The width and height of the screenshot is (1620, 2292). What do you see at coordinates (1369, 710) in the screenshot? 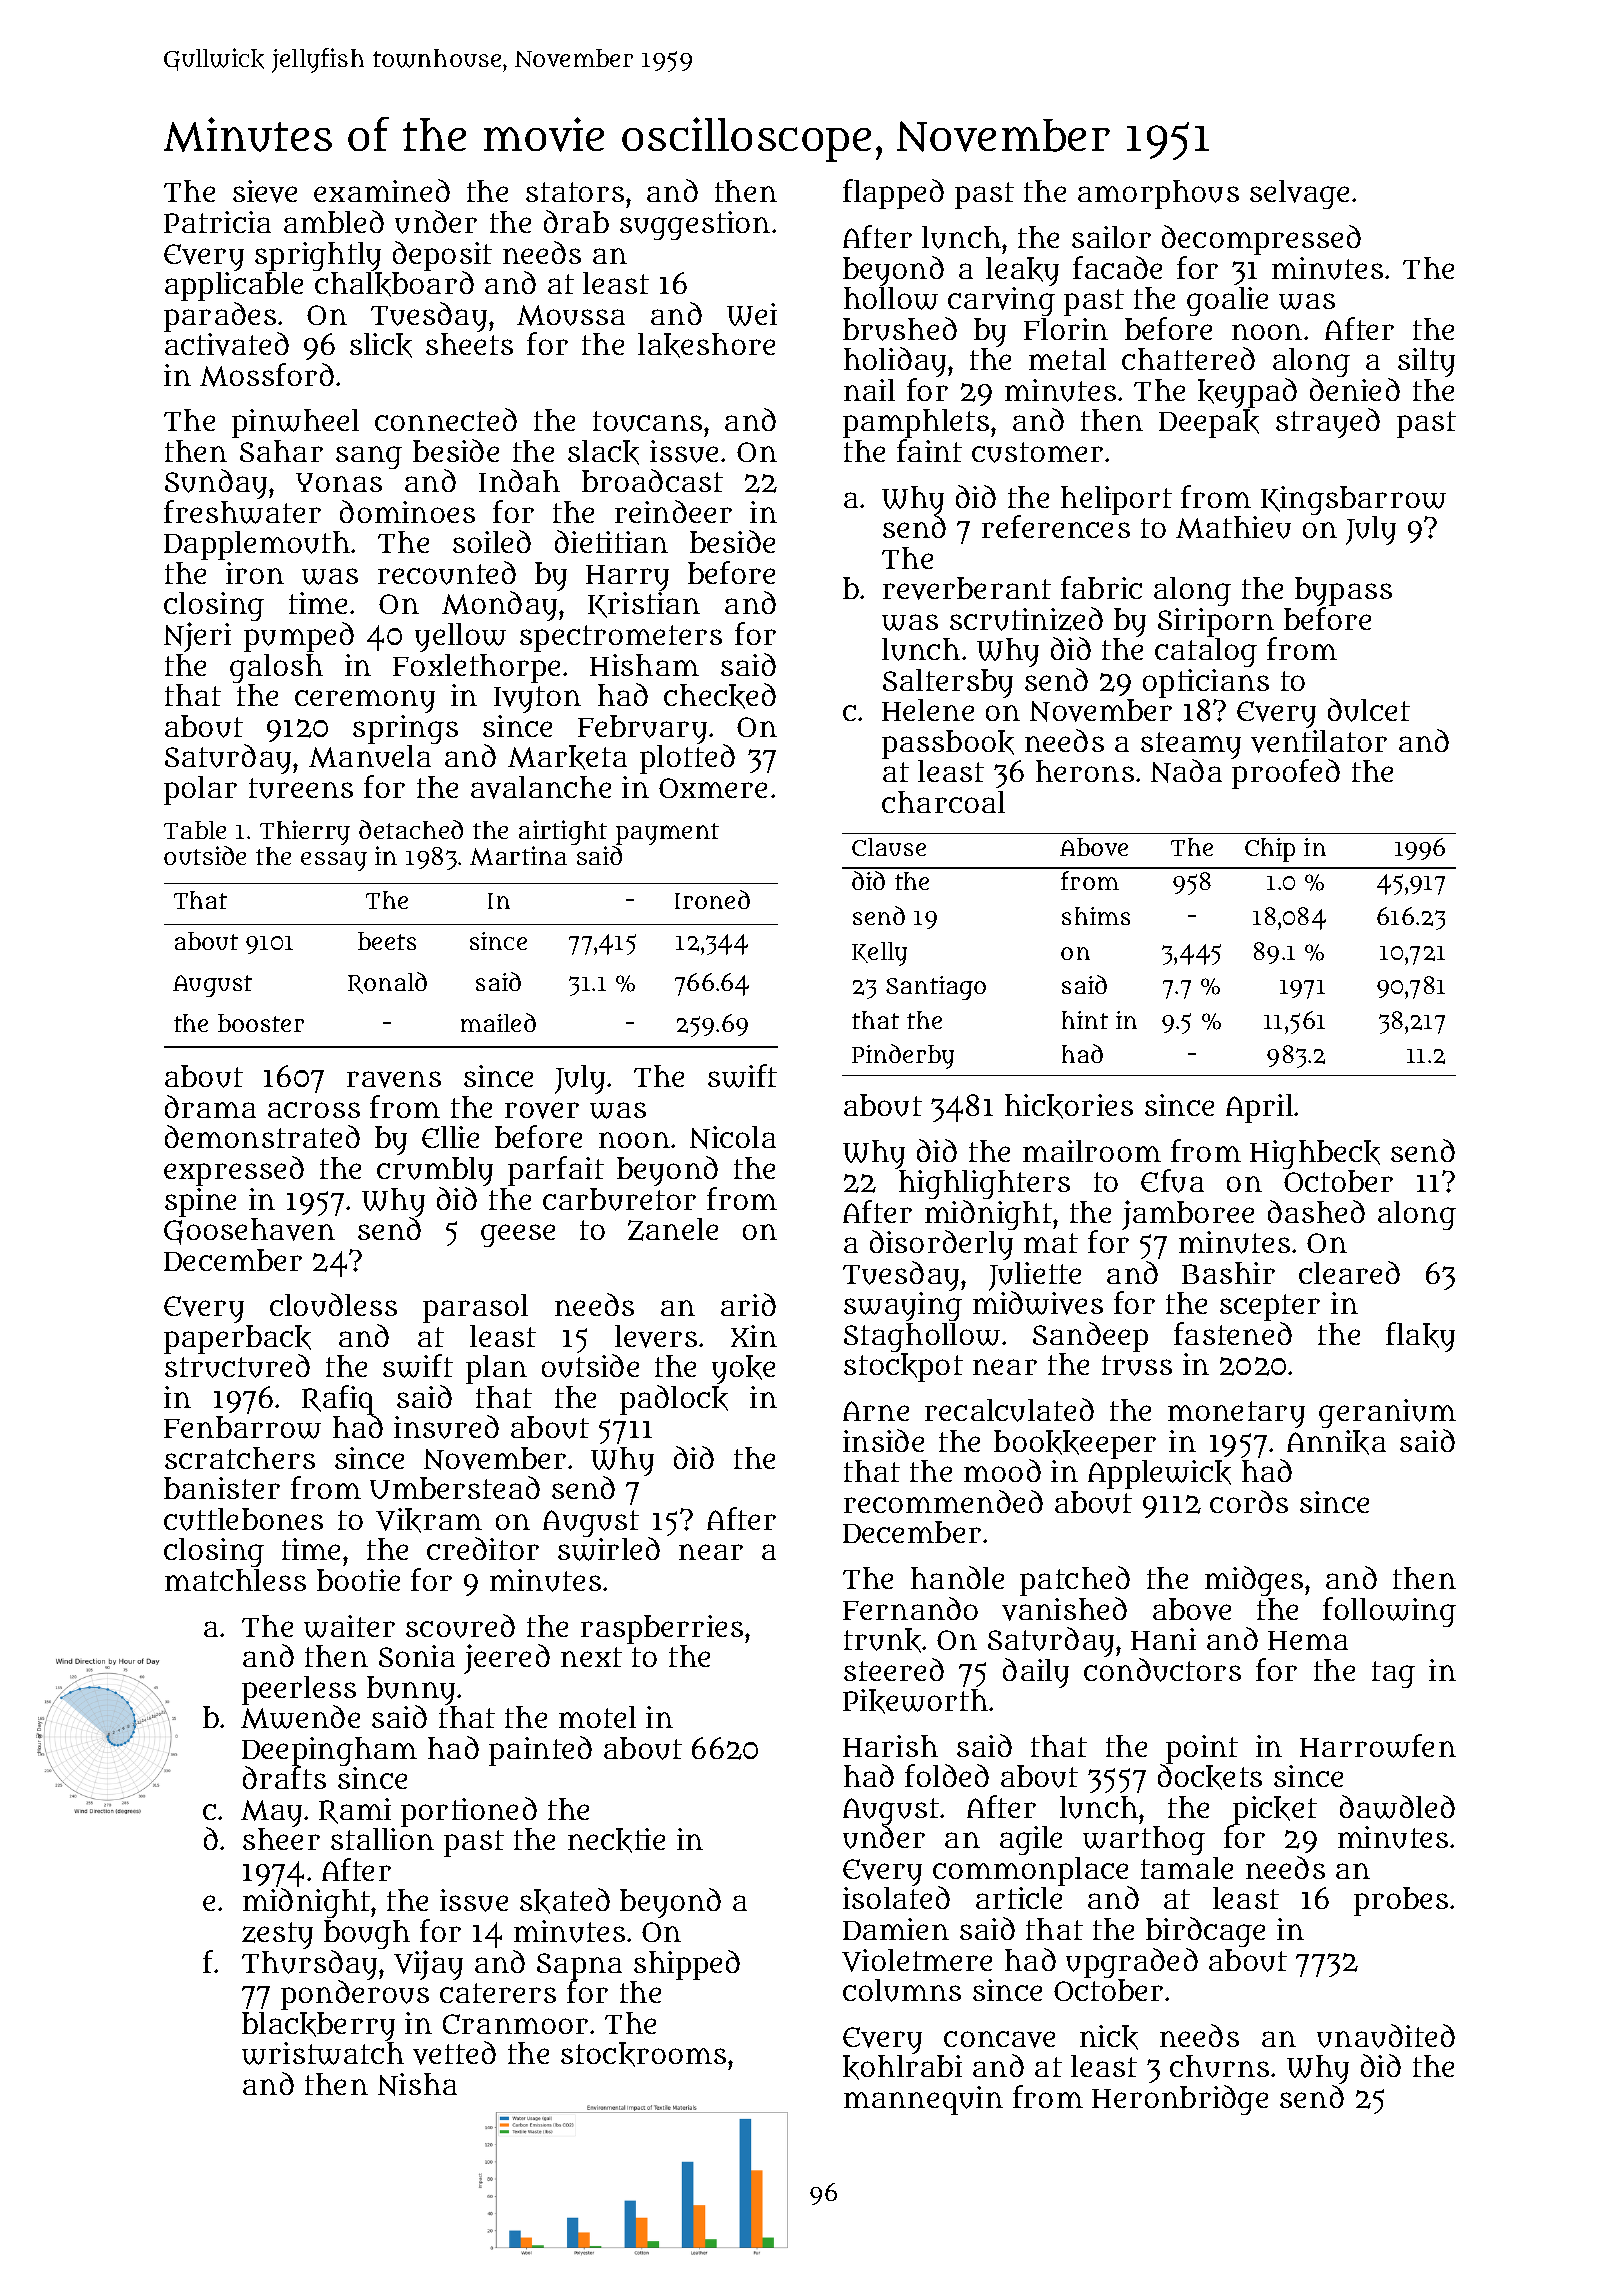
I see `dulcet` at bounding box center [1369, 710].
